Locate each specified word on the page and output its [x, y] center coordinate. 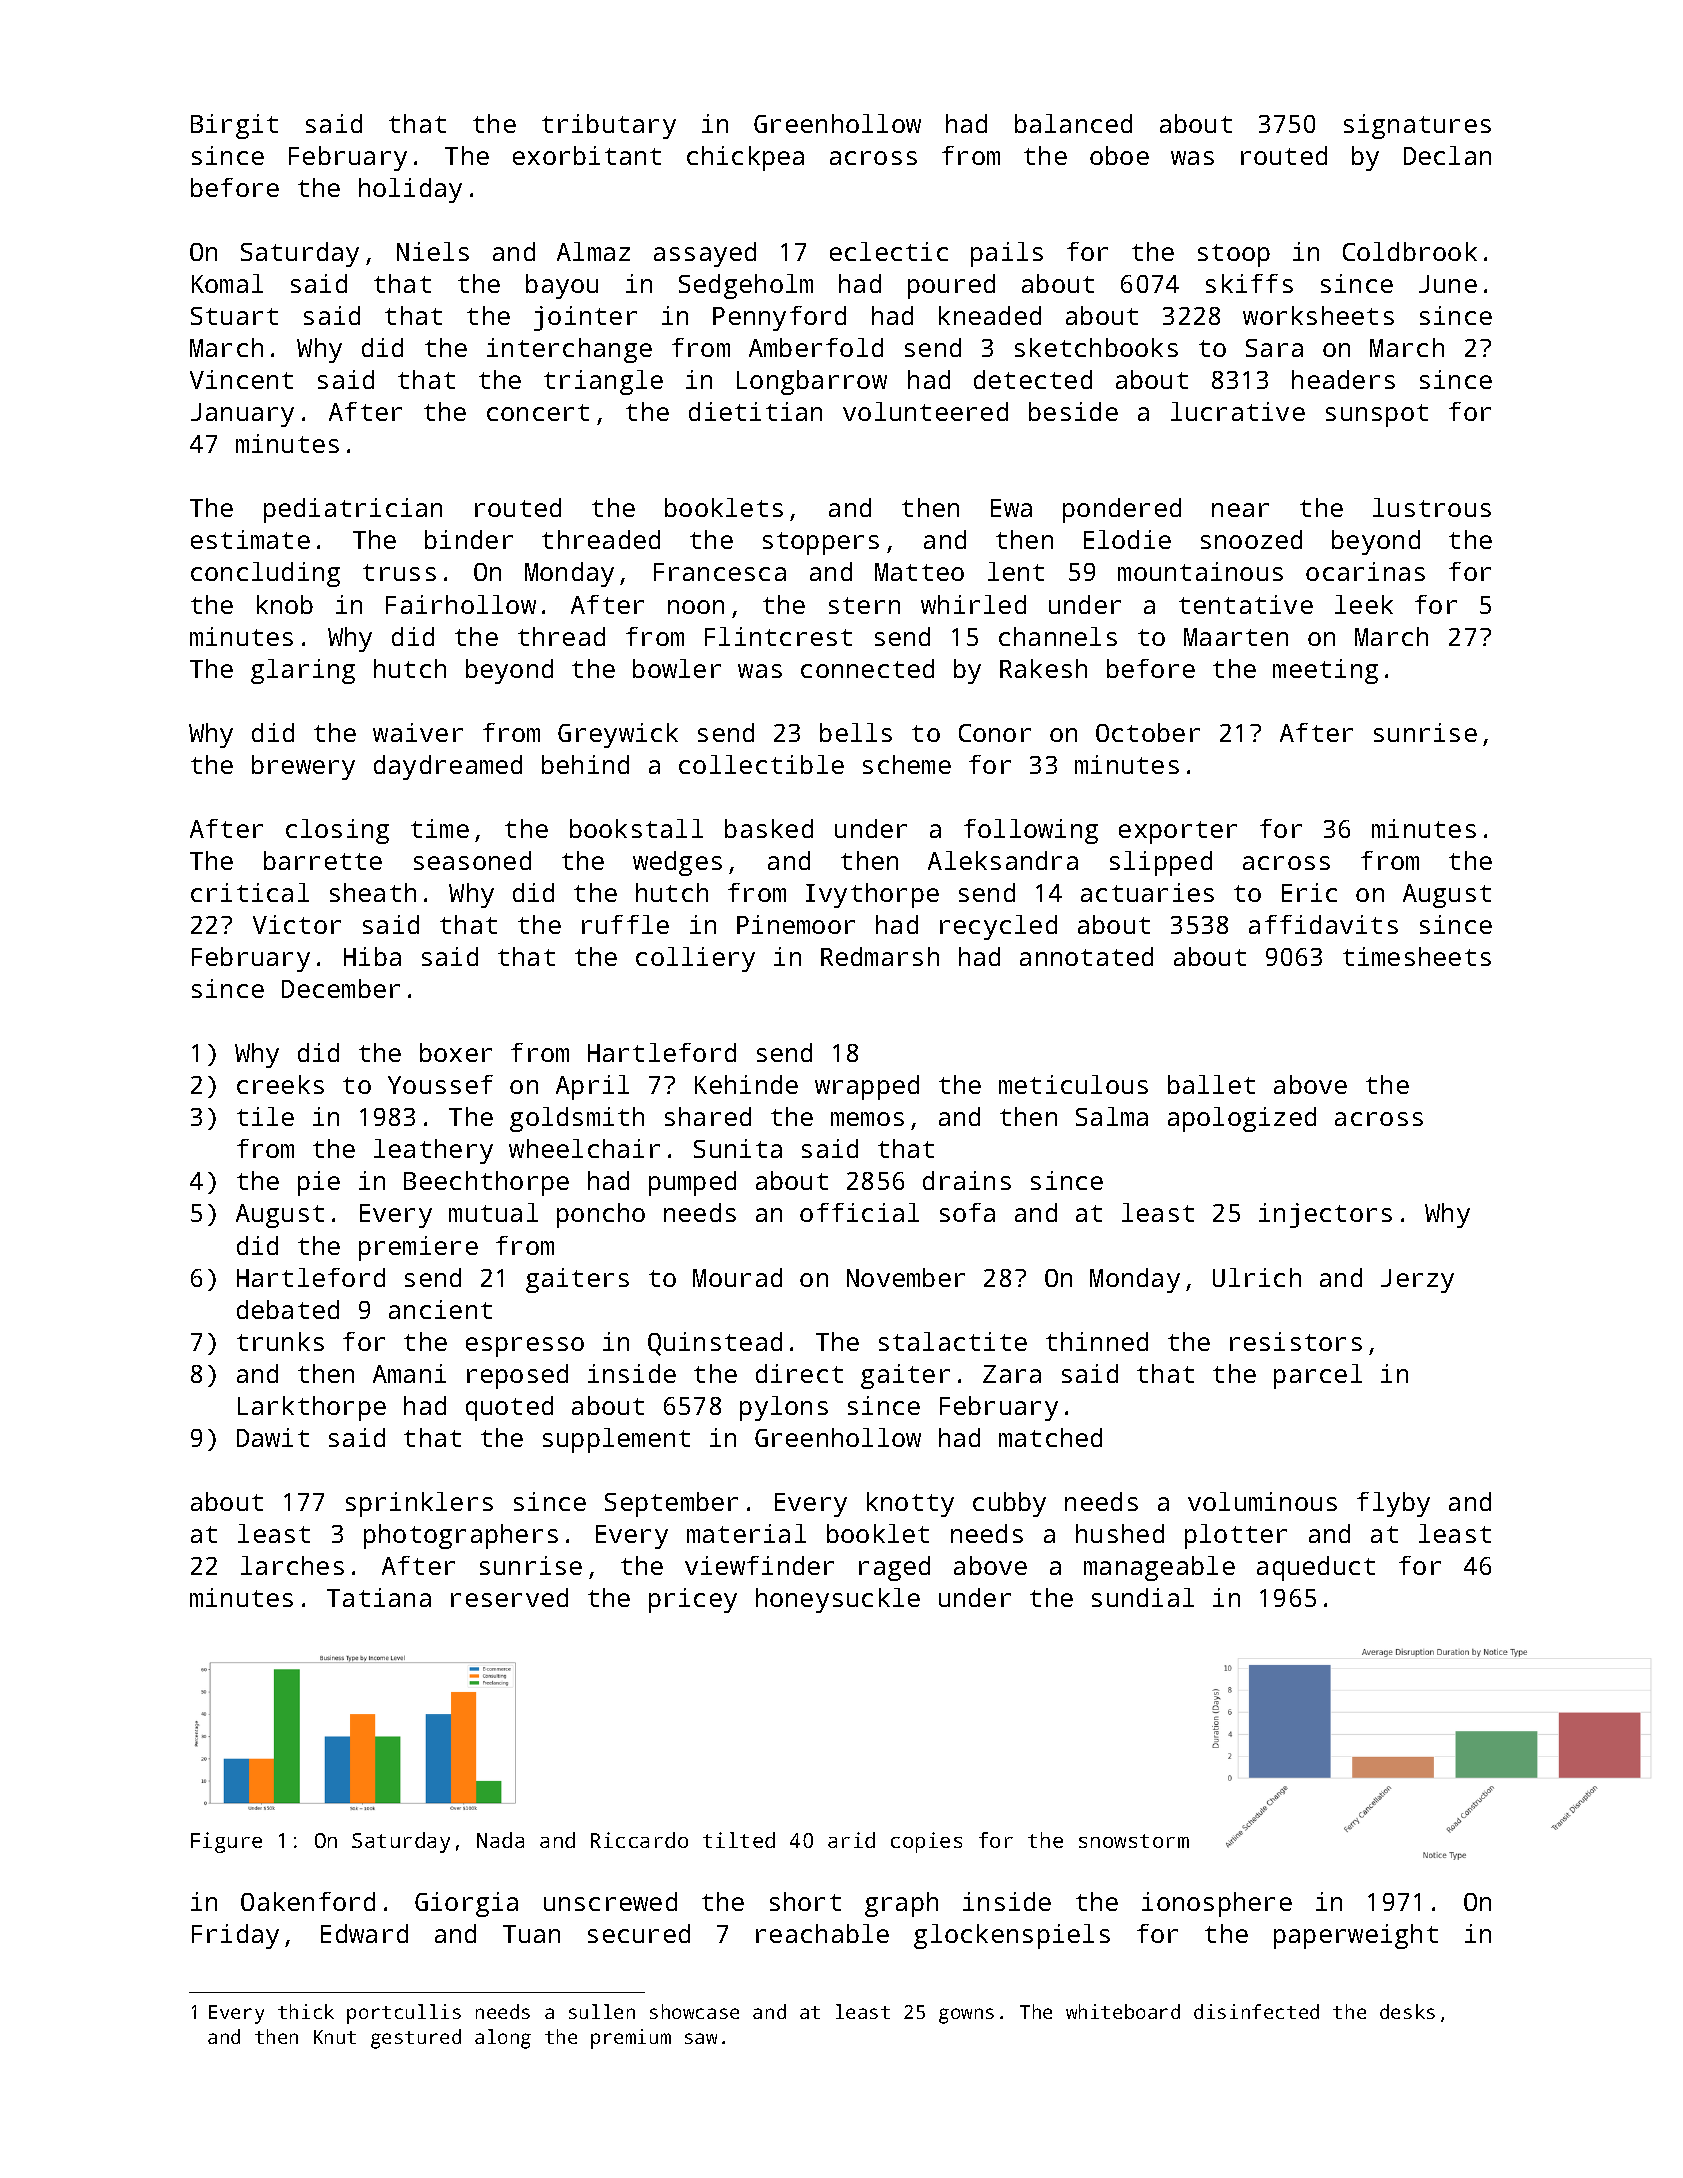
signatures [1417, 126]
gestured [416, 2039]
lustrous [1432, 507]
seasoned [472, 860]
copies [926, 1842]
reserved [509, 1597]
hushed [1120, 1533]
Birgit [234, 126]
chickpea [745, 158]
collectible [761, 764]
